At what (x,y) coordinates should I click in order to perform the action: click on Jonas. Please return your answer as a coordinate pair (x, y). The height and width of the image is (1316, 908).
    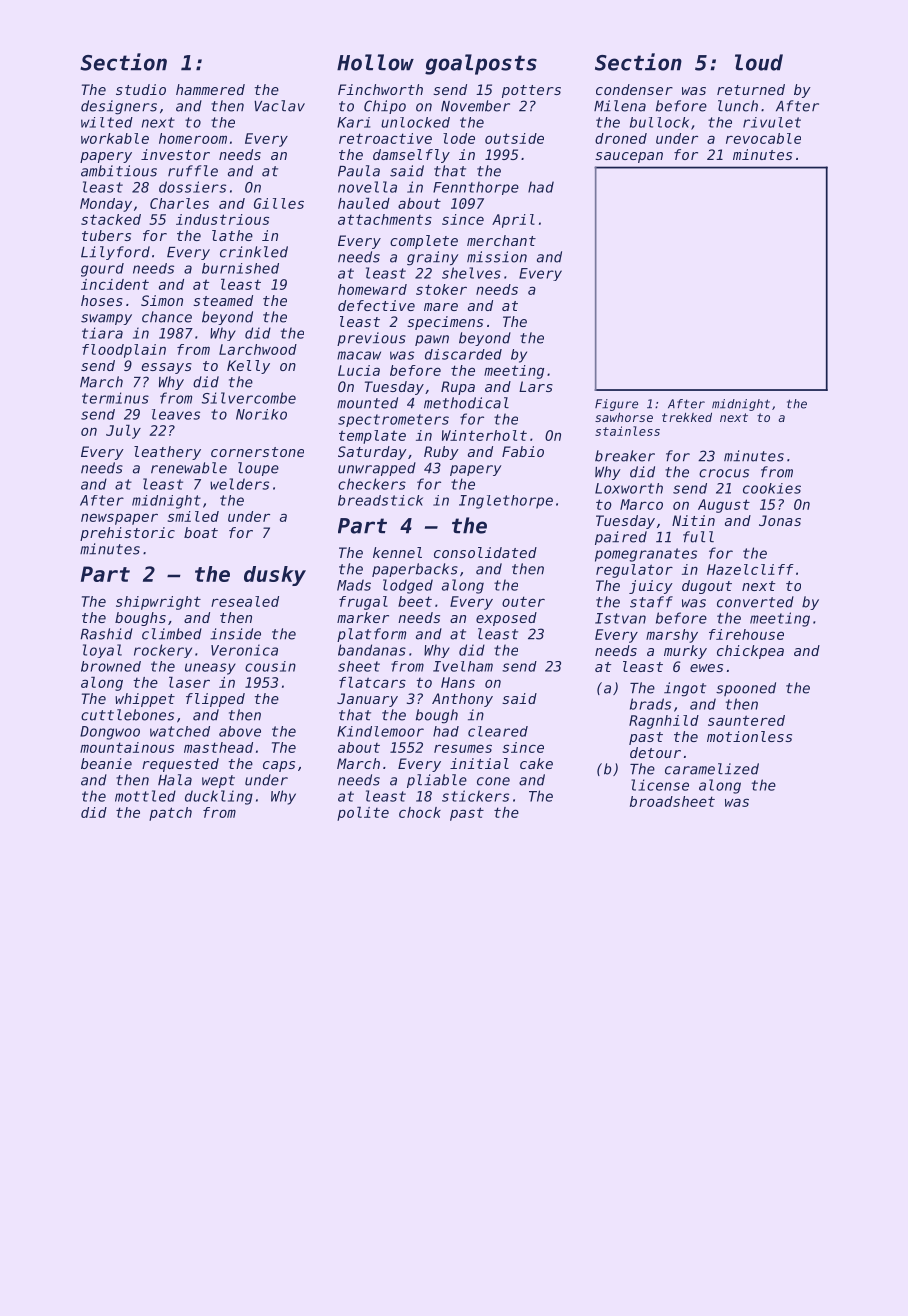
    Looking at the image, I should click on (780, 520).
